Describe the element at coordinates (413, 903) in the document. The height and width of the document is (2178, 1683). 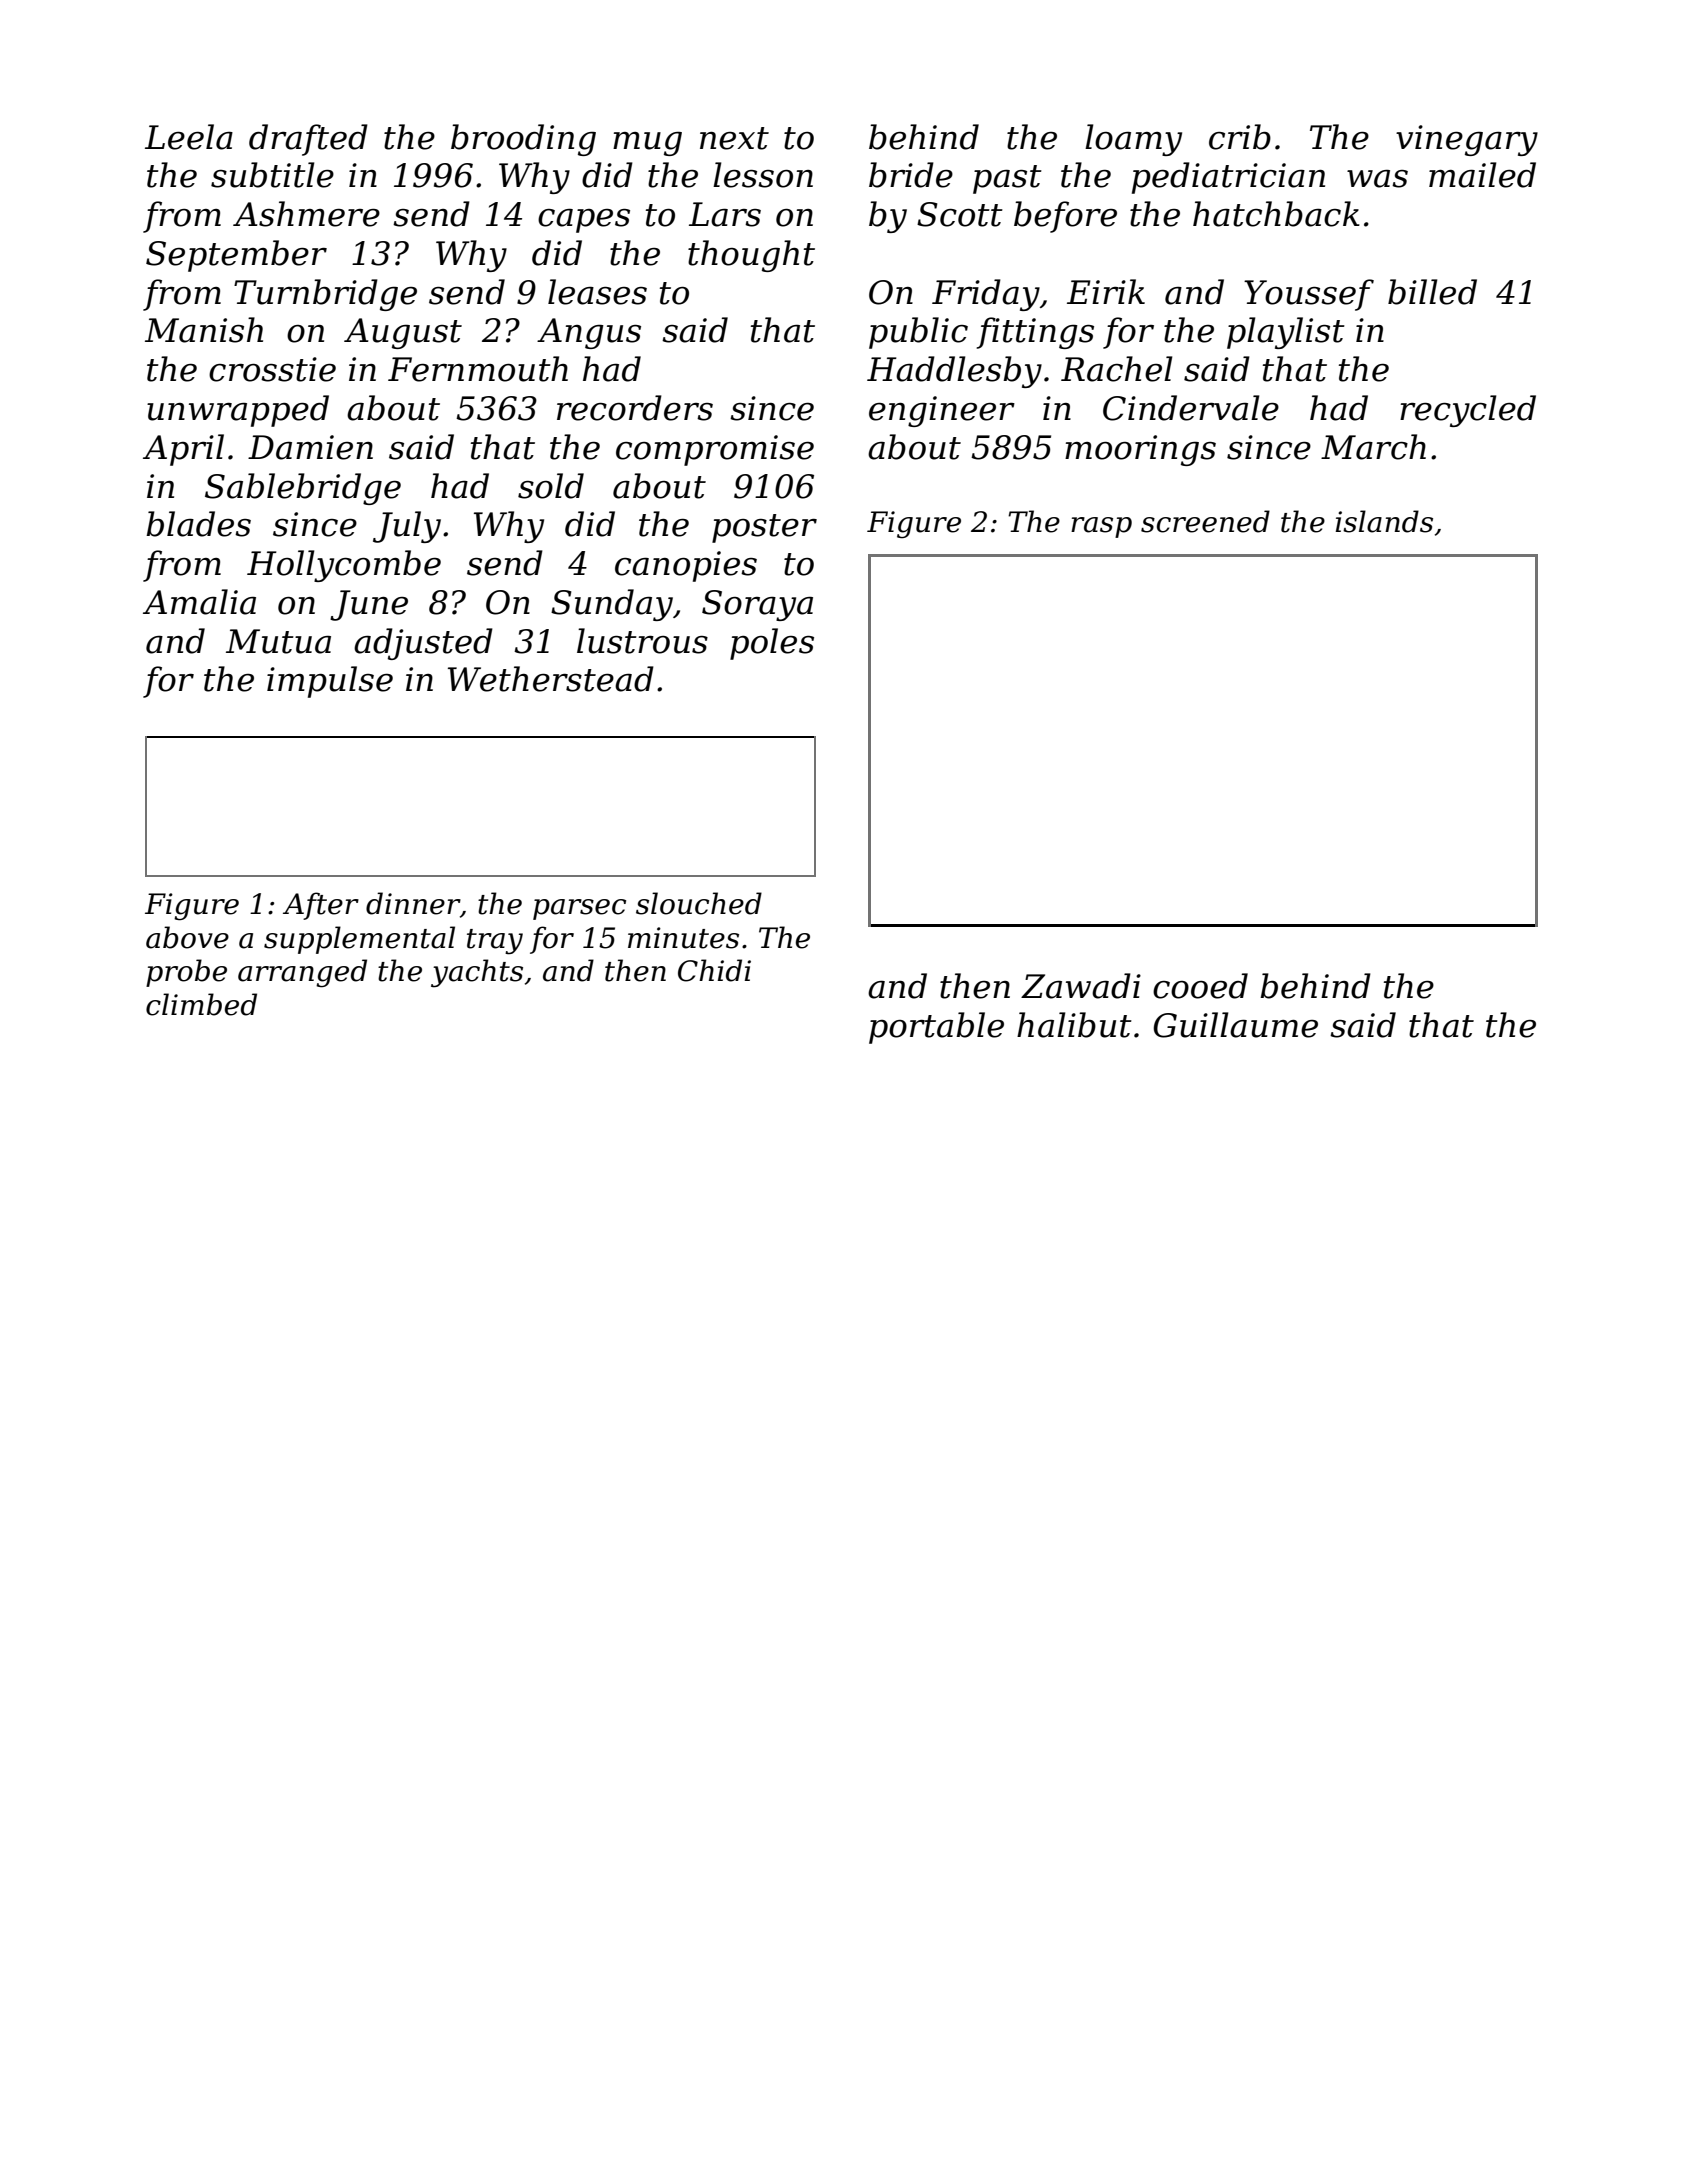
I see `dinner` at that location.
